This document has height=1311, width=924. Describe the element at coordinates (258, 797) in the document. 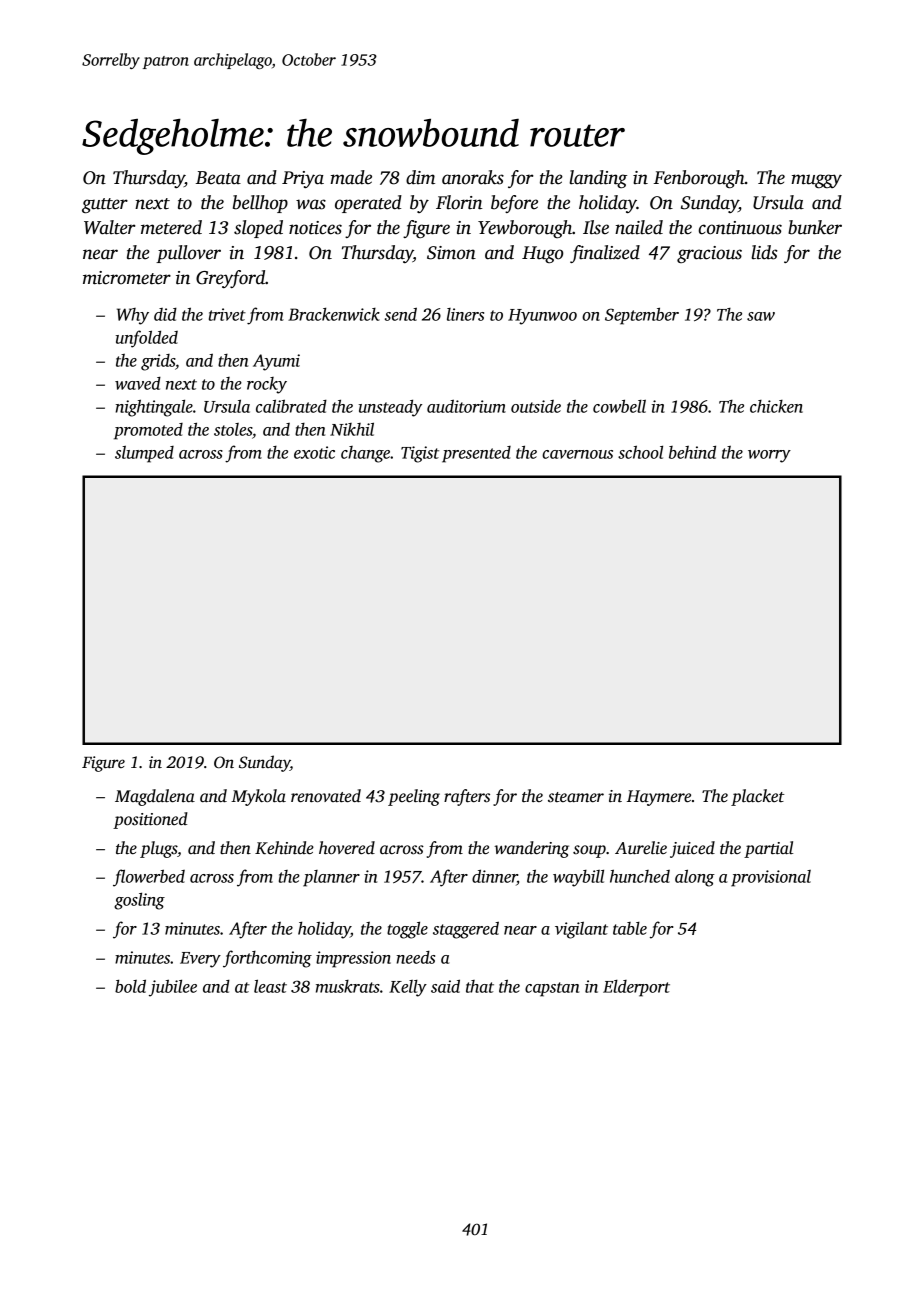

I see `Mykola` at that location.
